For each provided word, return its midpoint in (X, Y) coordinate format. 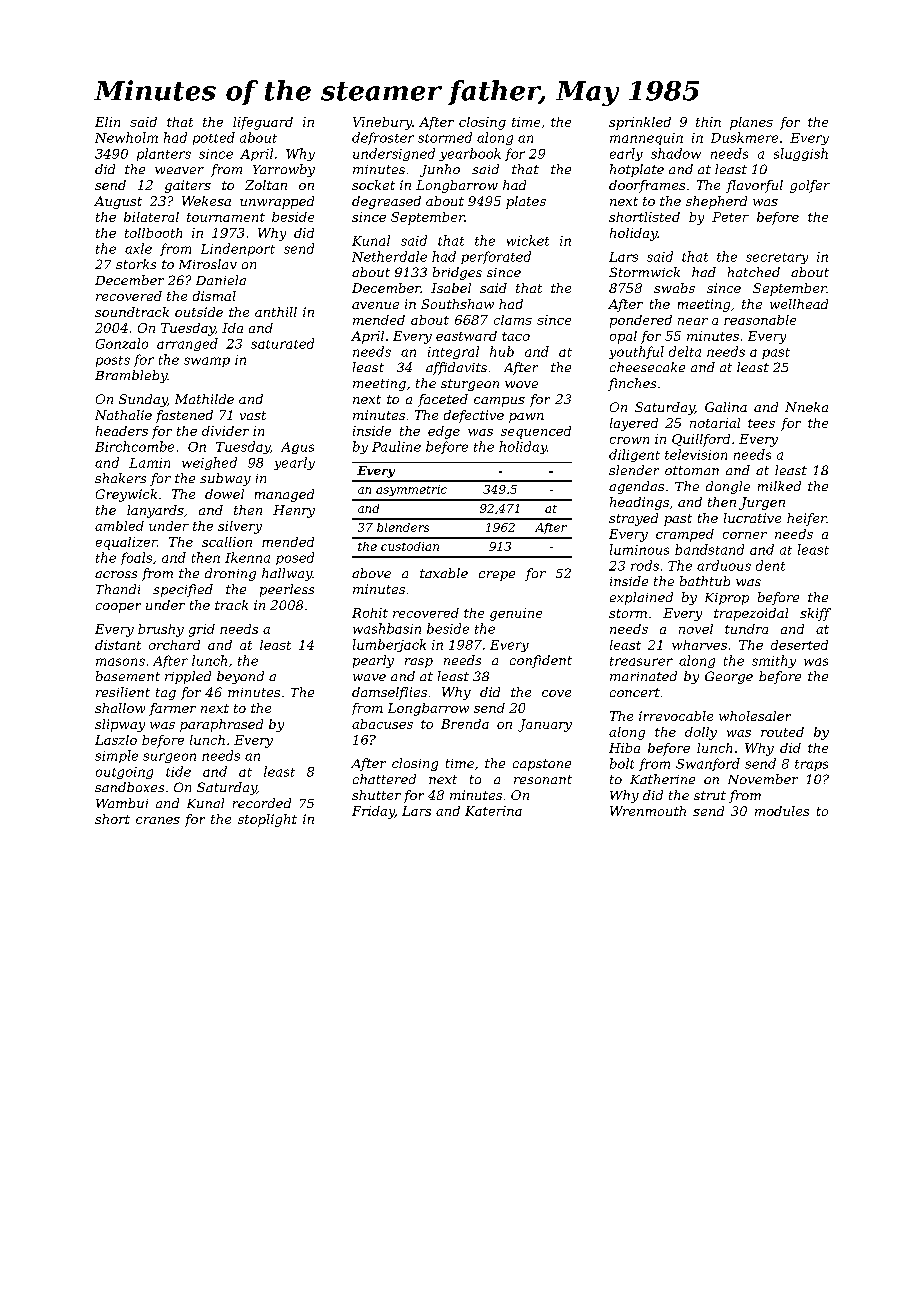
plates (526, 202)
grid (202, 630)
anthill (276, 312)
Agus (297, 448)
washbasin (387, 628)
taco (516, 336)
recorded (262, 803)
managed (284, 495)
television (696, 454)
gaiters (188, 186)
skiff (815, 614)
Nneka (806, 407)
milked (779, 486)
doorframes (647, 186)
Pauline (396, 446)
